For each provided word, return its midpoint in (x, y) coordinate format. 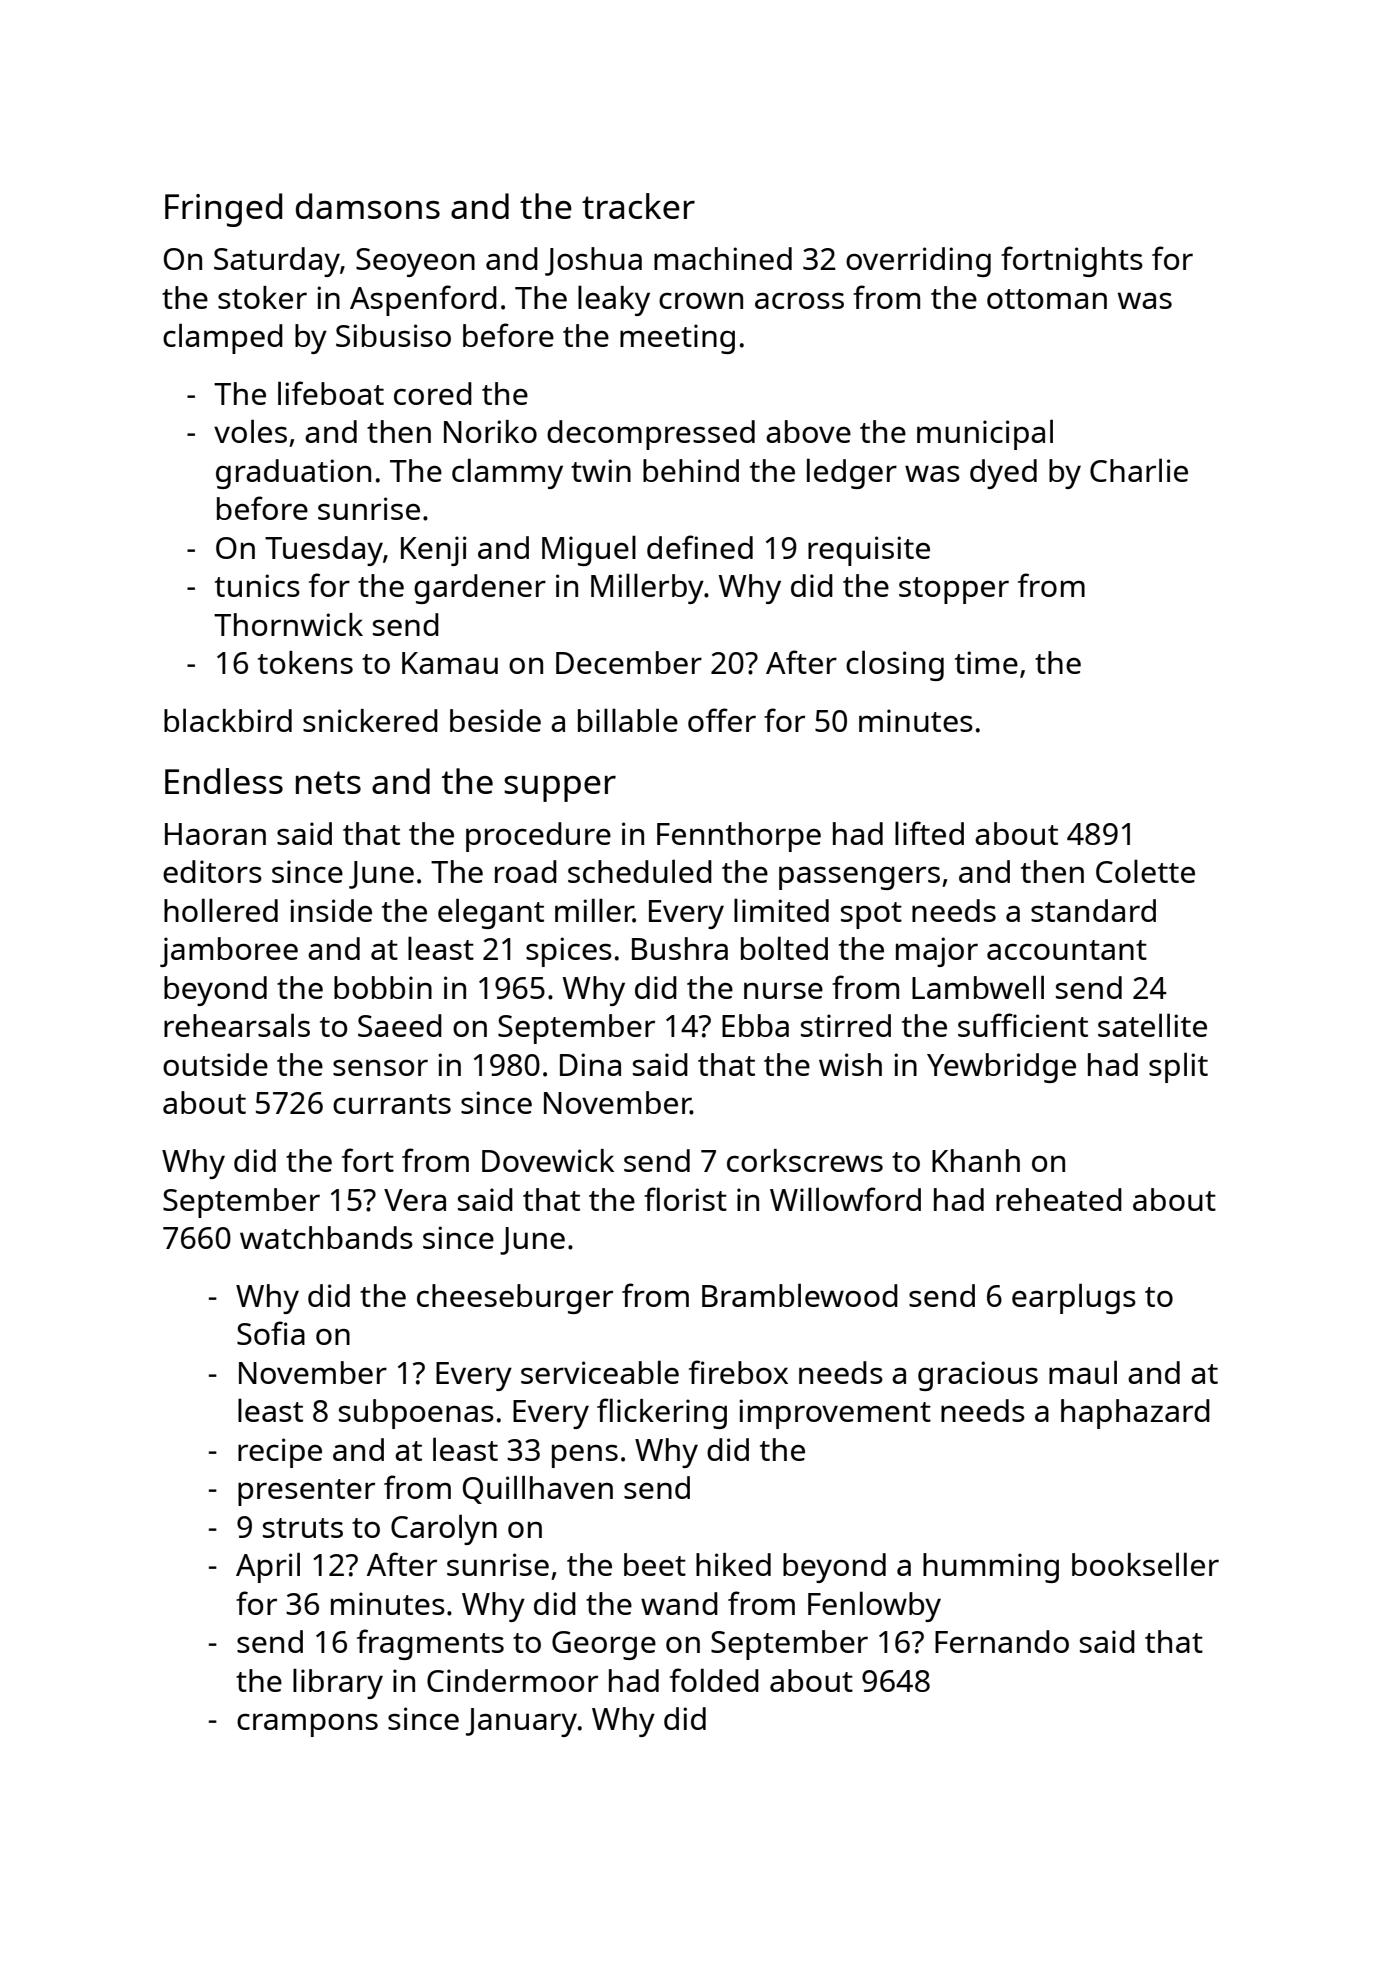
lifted (929, 833)
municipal (985, 434)
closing (895, 665)
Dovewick (548, 1160)
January (521, 1722)
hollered (221, 910)
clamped (223, 338)
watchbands (326, 1237)
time (986, 662)
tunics (257, 585)
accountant (1067, 950)
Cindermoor (512, 1680)
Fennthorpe (739, 837)
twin (601, 470)
